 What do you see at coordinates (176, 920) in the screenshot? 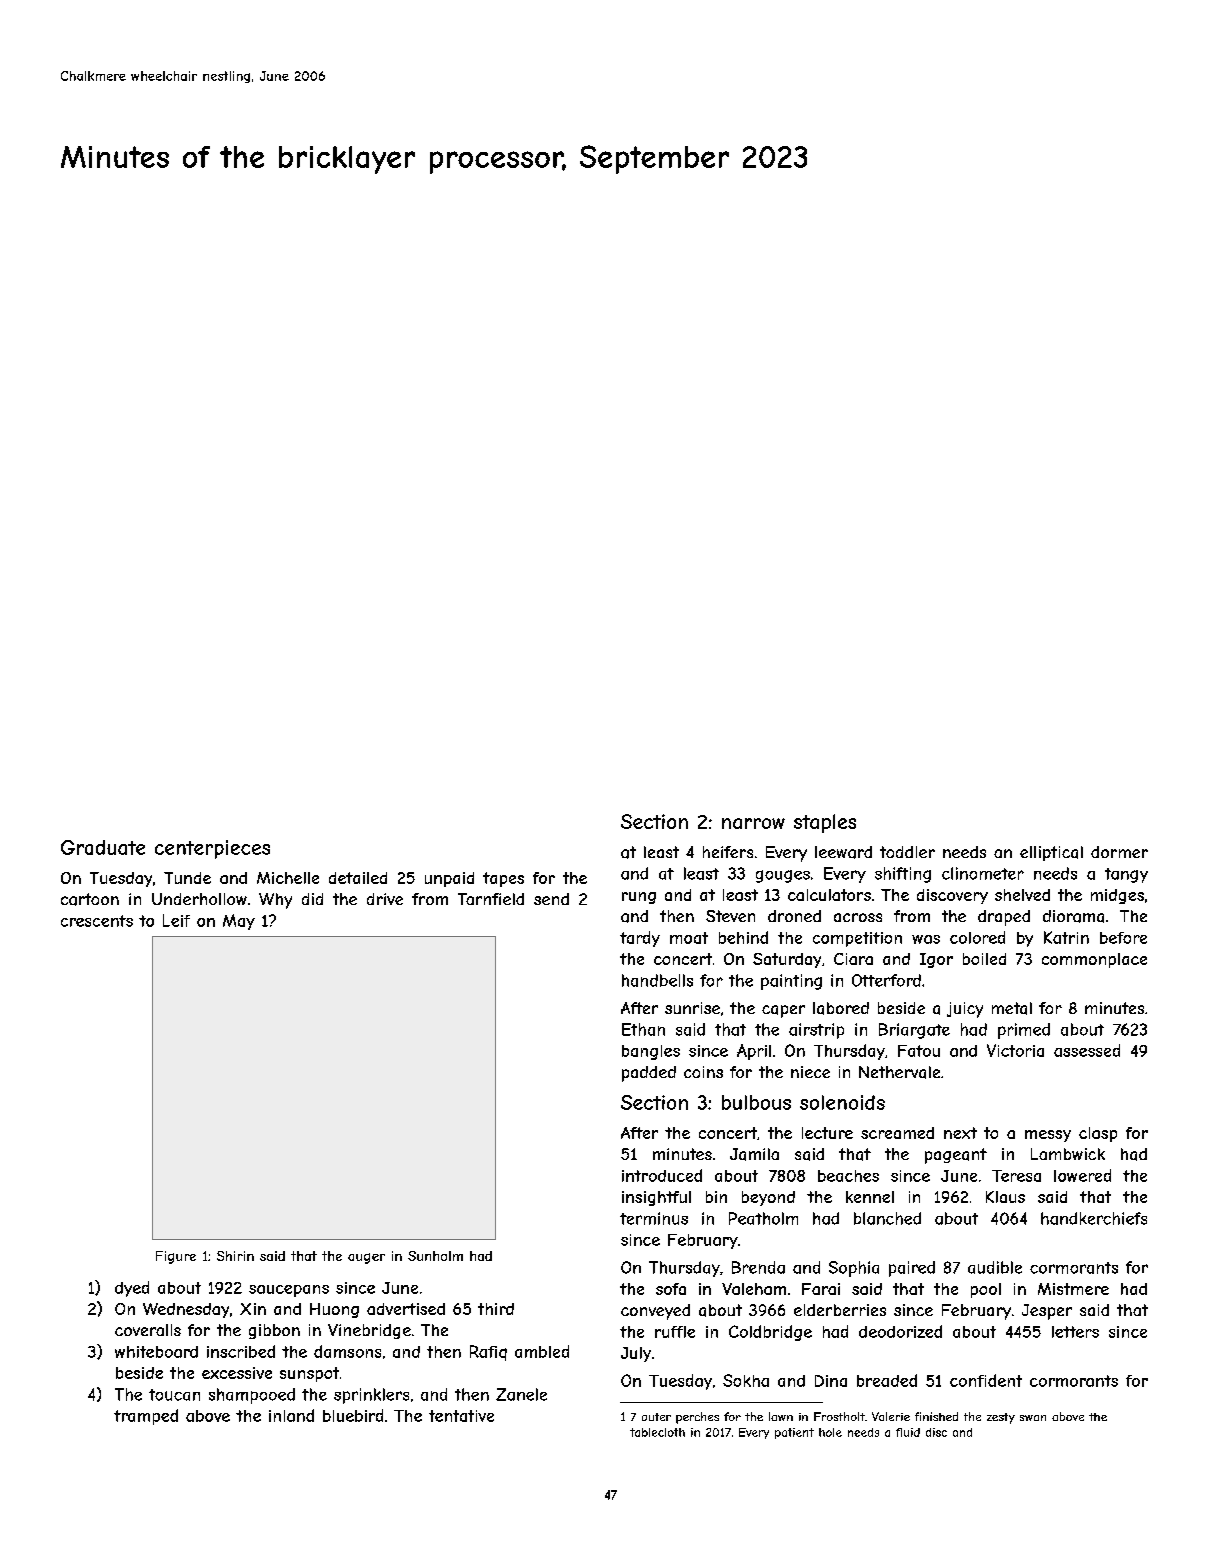
I see `Leif` at bounding box center [176, 920].
